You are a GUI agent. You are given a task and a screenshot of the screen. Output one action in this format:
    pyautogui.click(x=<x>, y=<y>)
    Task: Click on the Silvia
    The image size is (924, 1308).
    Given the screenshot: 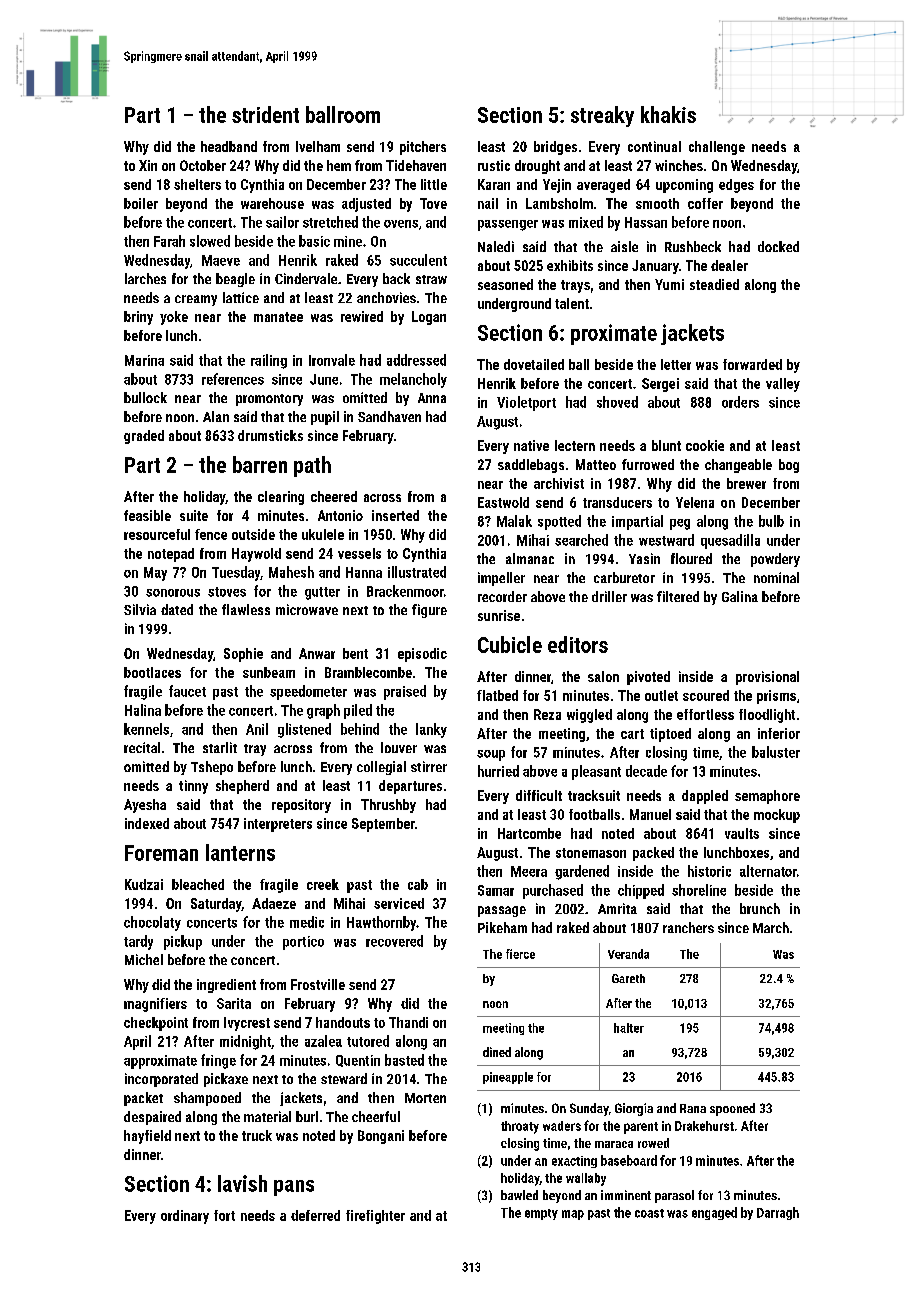 What is the action you would take?
    pyautogui.click(x=140, y=609)
